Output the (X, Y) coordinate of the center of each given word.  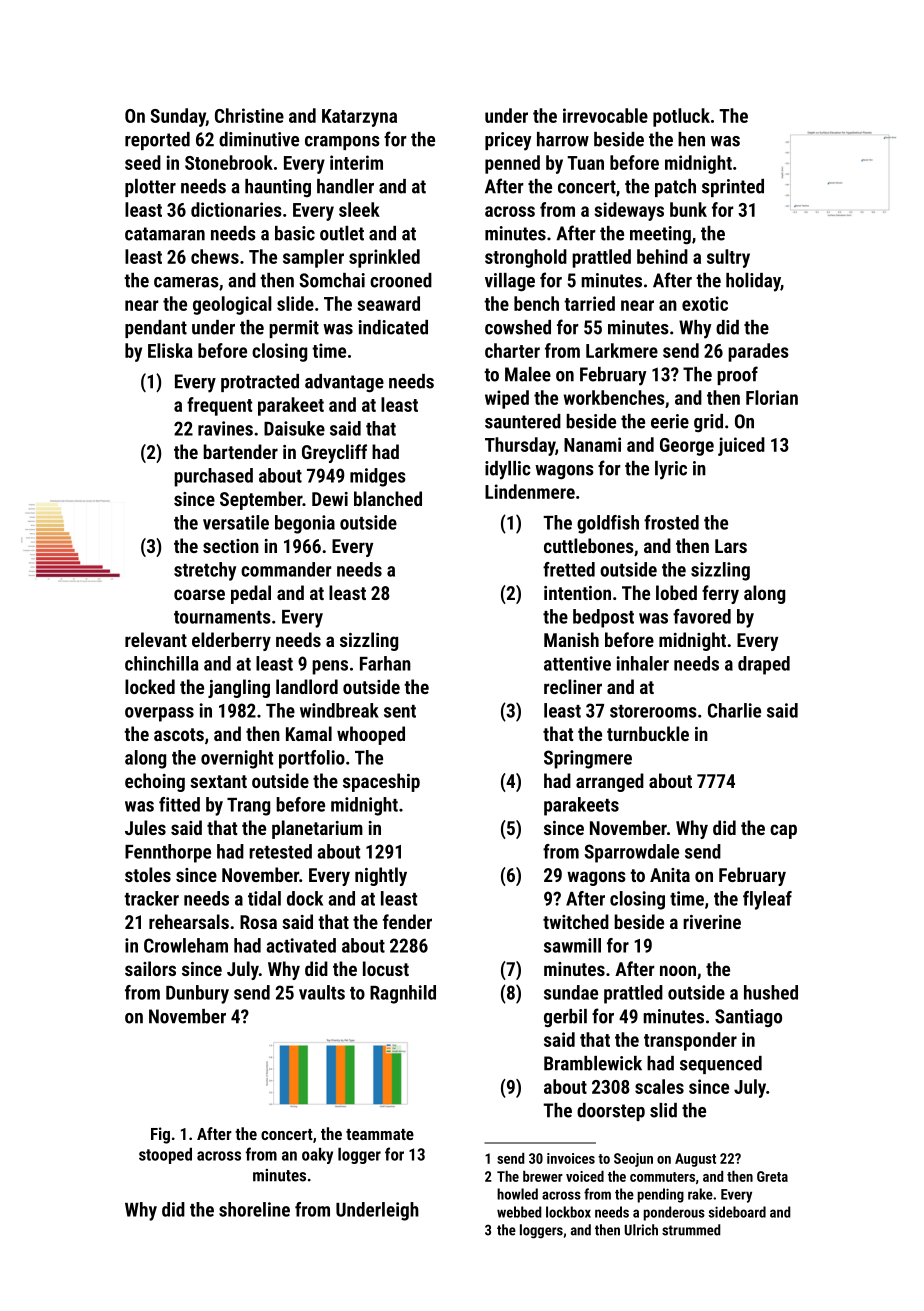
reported (157, 141)
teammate (380, 1134)
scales (659, 1086)
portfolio (312, 759)
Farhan (385, 663)
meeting (660, 235)
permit (294, 329)
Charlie (734, 710)
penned (512, 164)
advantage (344, 383)
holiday (753, 282)
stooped (165, 1156)
